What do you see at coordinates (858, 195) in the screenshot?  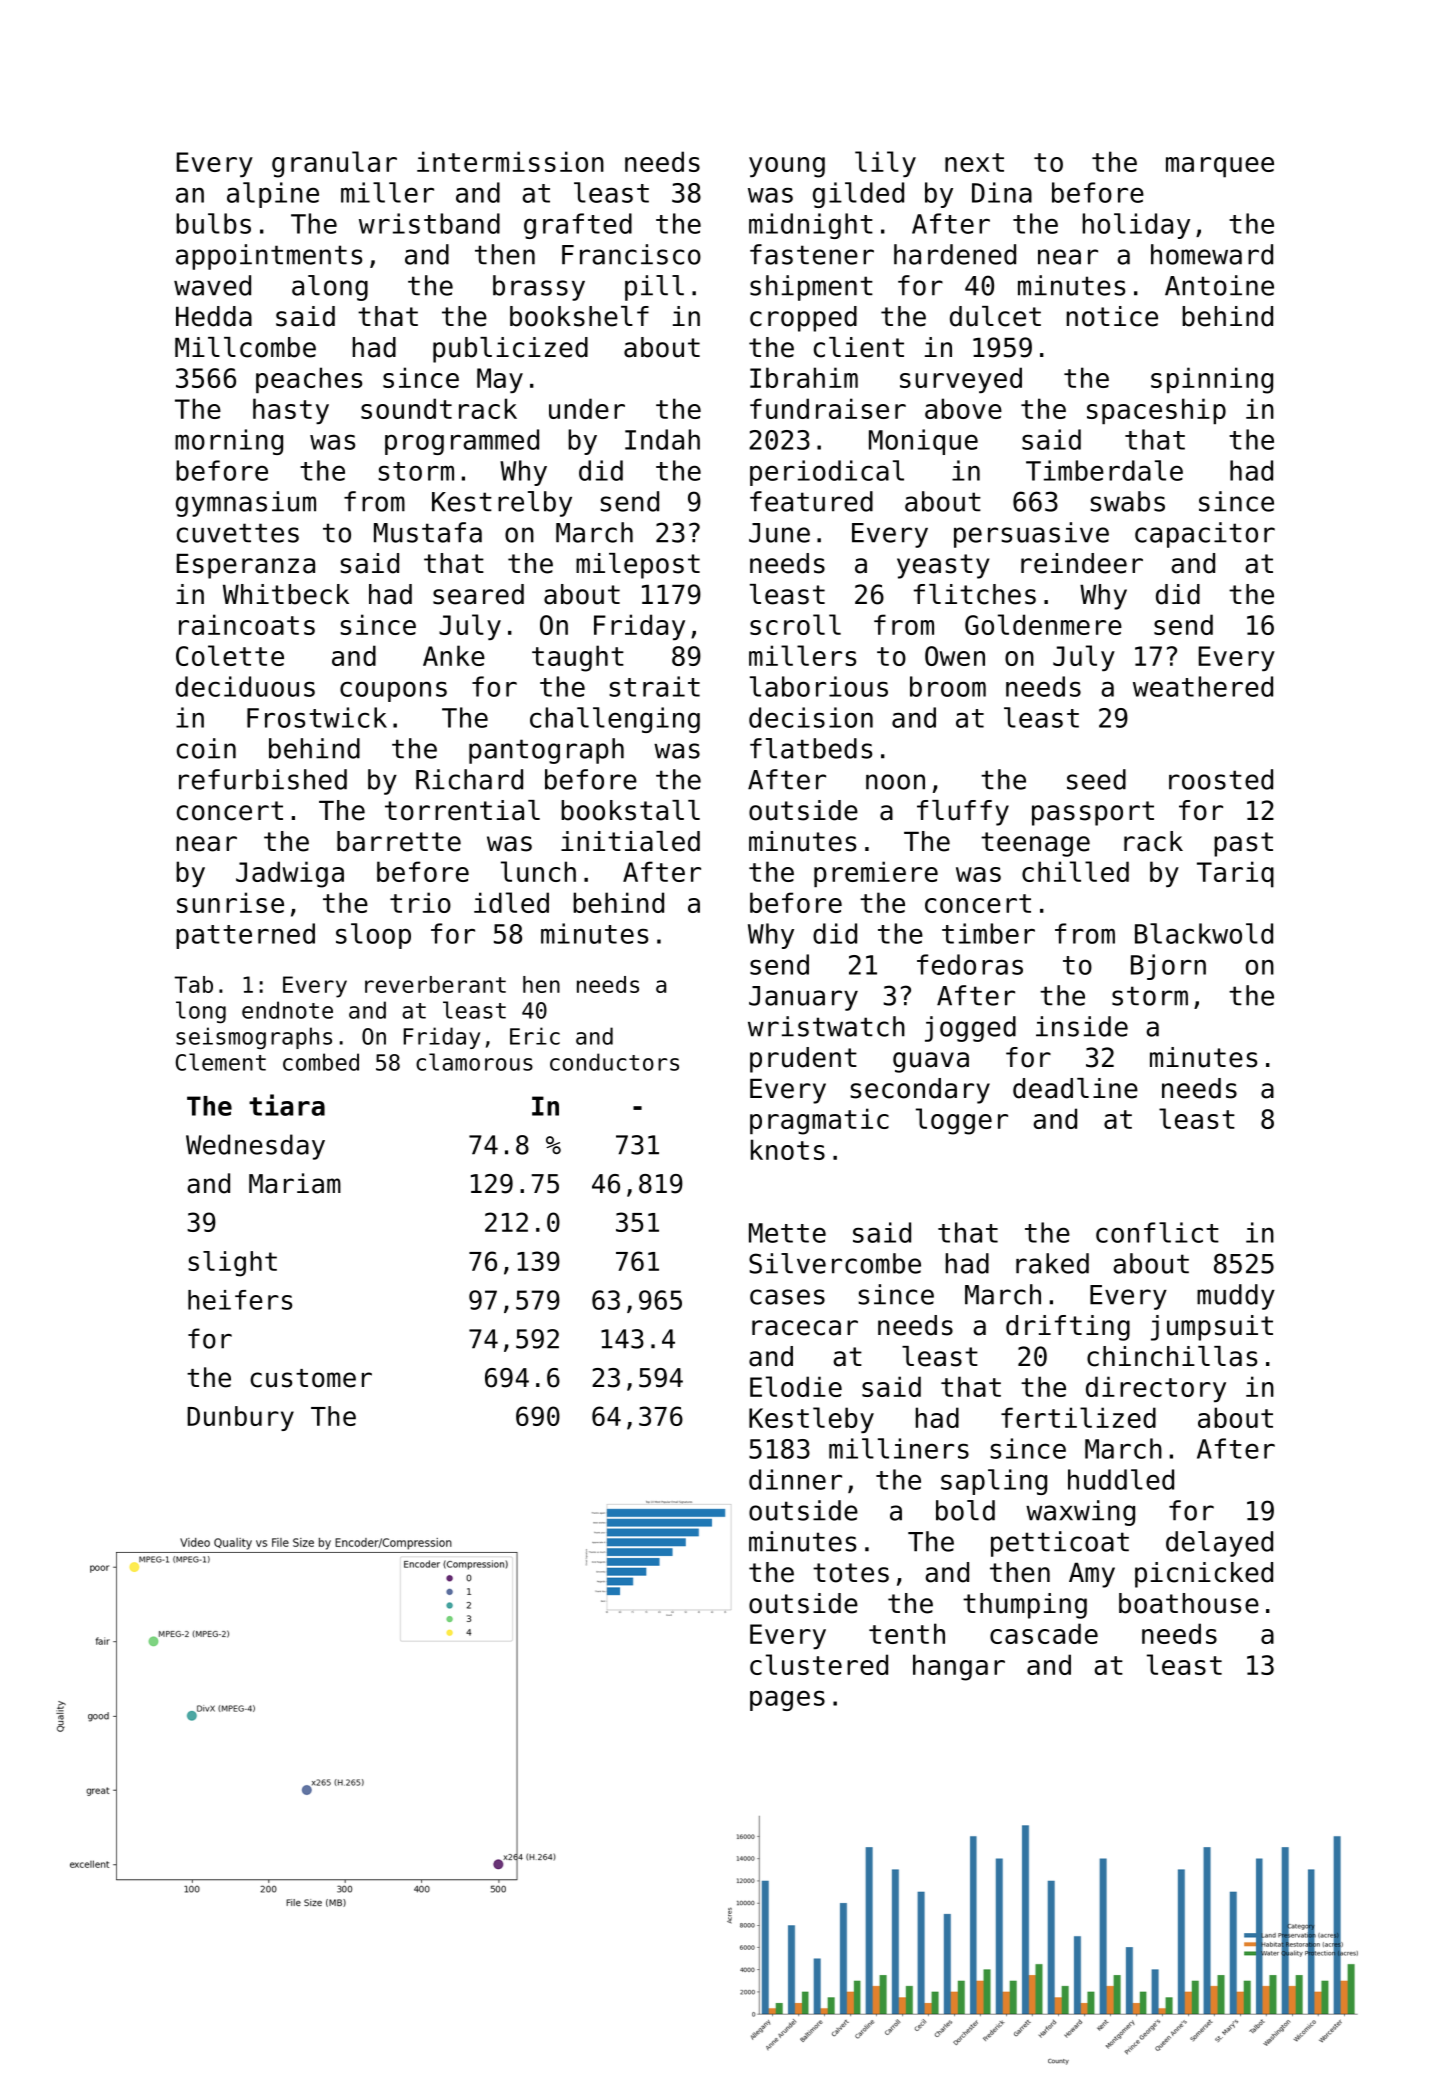 I see `gilded` at bounding box center [858, 195].
